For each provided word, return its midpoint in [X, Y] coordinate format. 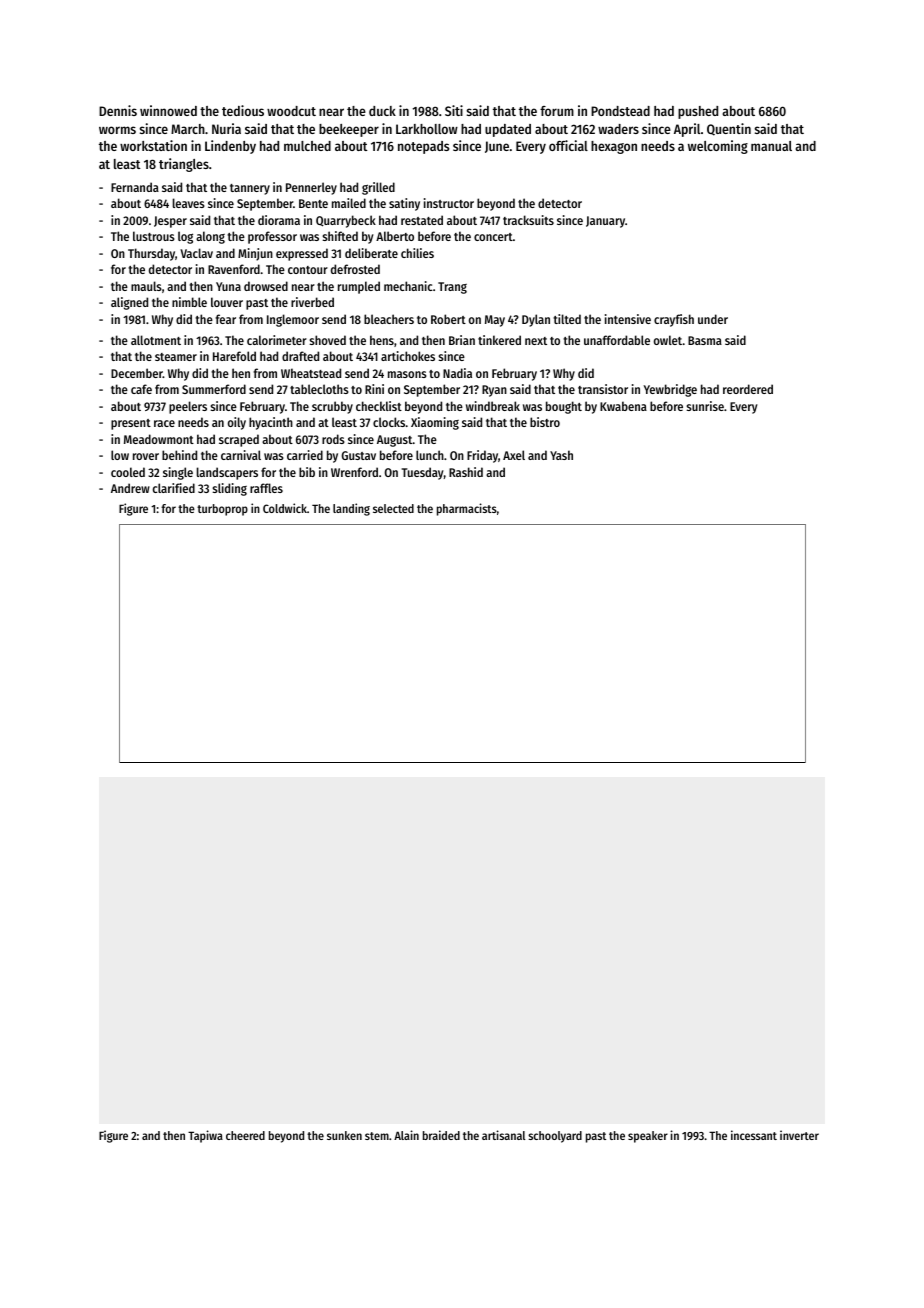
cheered [245, 1135]
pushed [698, 112]
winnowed [168, 110]
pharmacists [467, 509]
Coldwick [285, 508]
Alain [406, 1135]
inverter [799, 1135]
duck [382, 111]
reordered [748, 389]
